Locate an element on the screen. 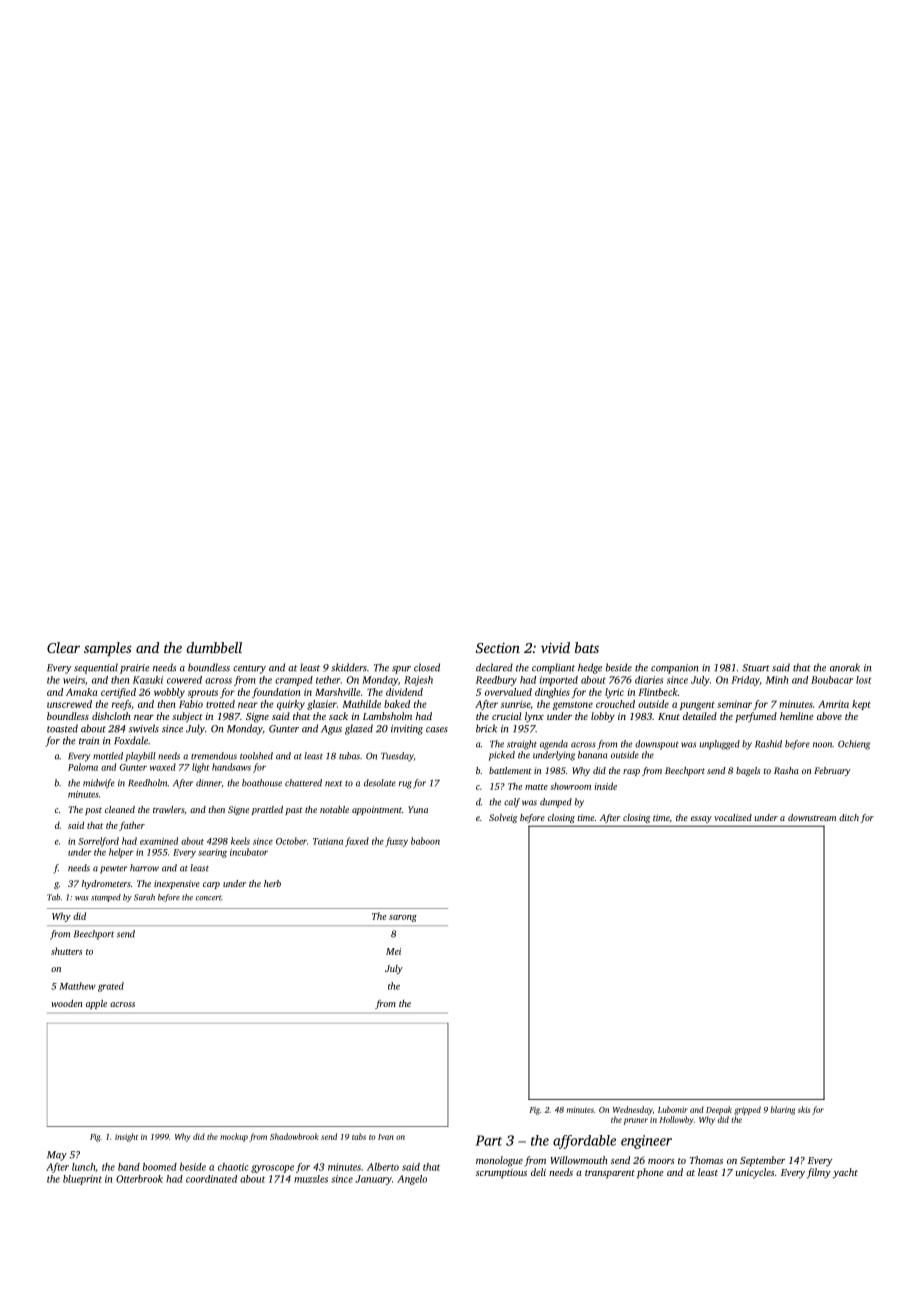 The height and width of the screenshot is (1308, 924). Matthew is located at coordinates (77, 986).
